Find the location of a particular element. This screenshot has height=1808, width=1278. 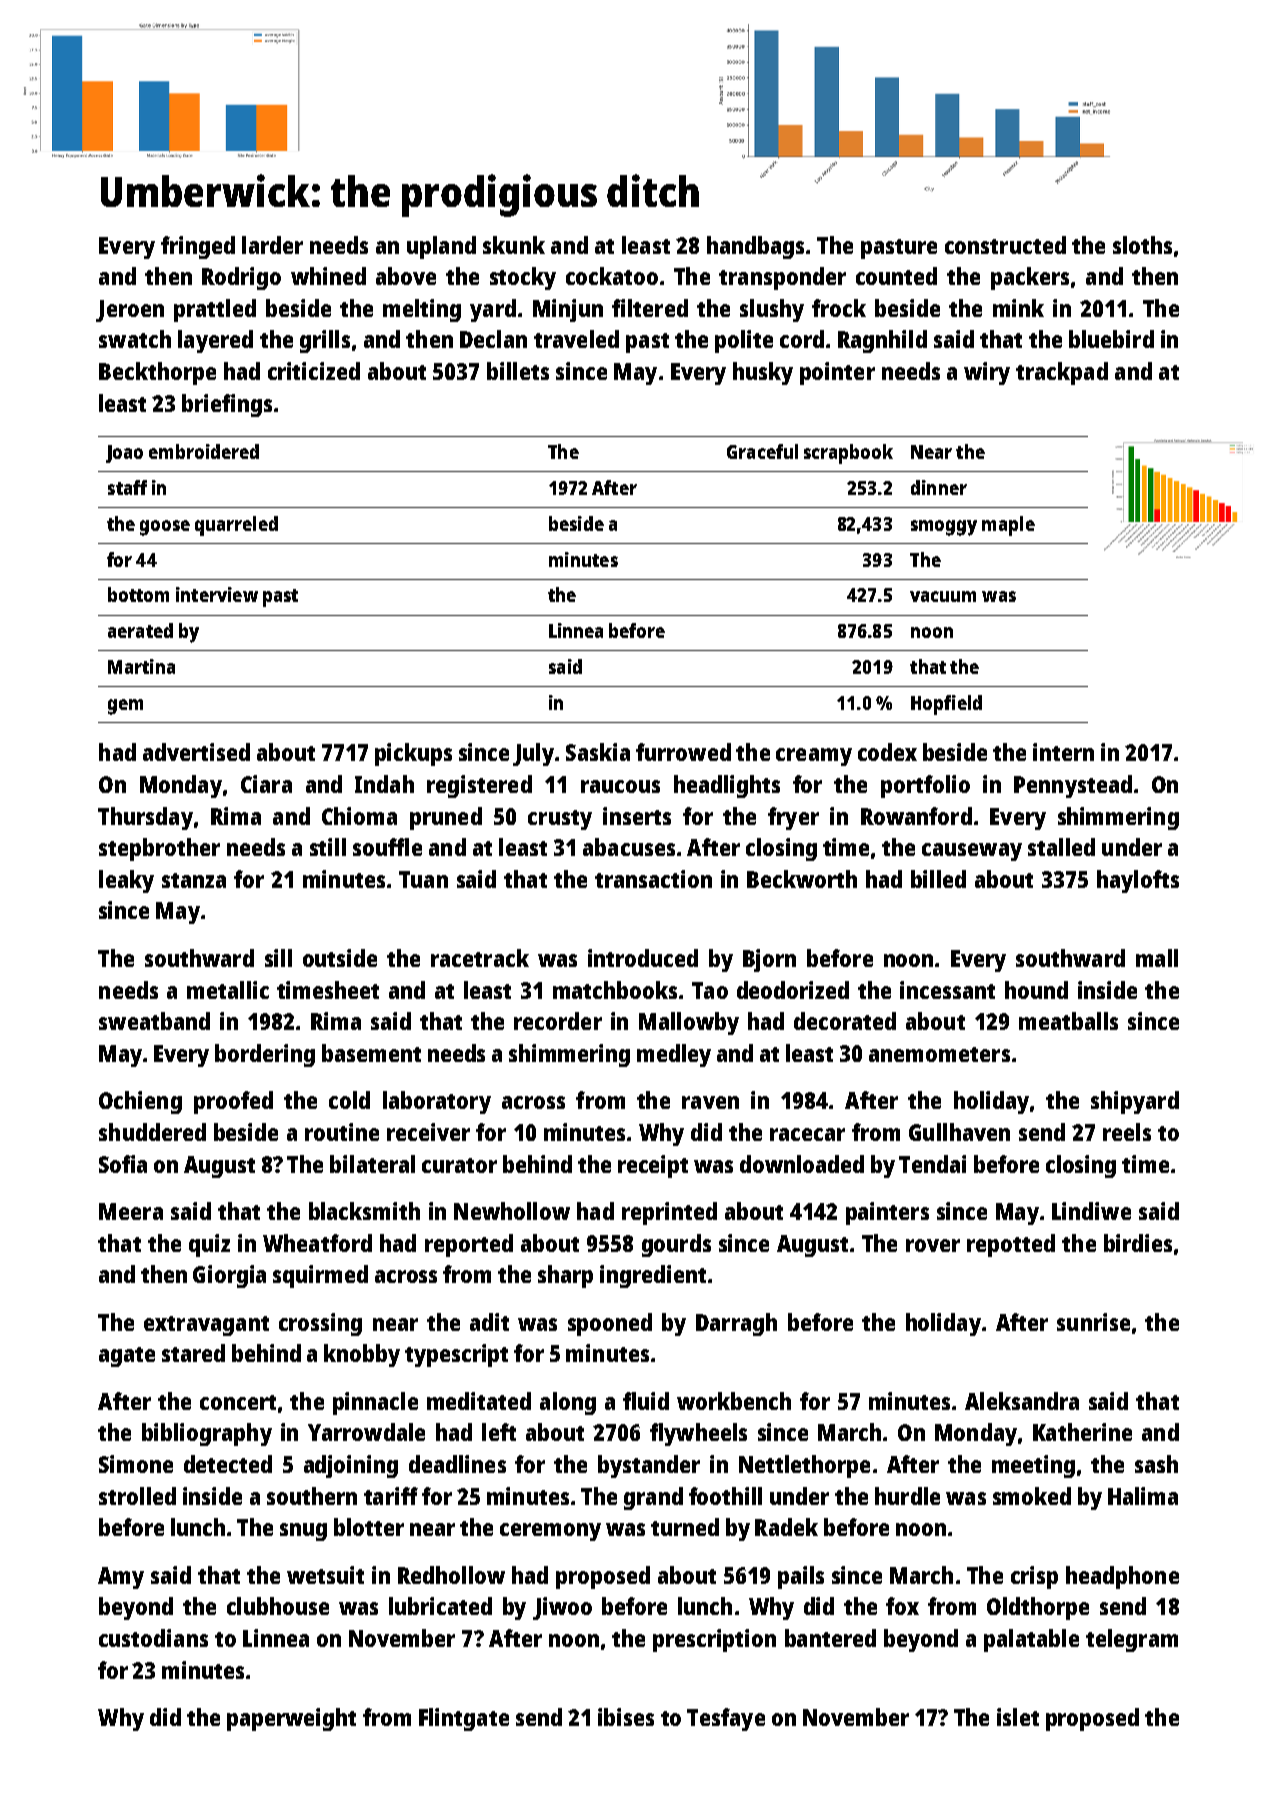

custodians is located at coordinates (153, 1638).
